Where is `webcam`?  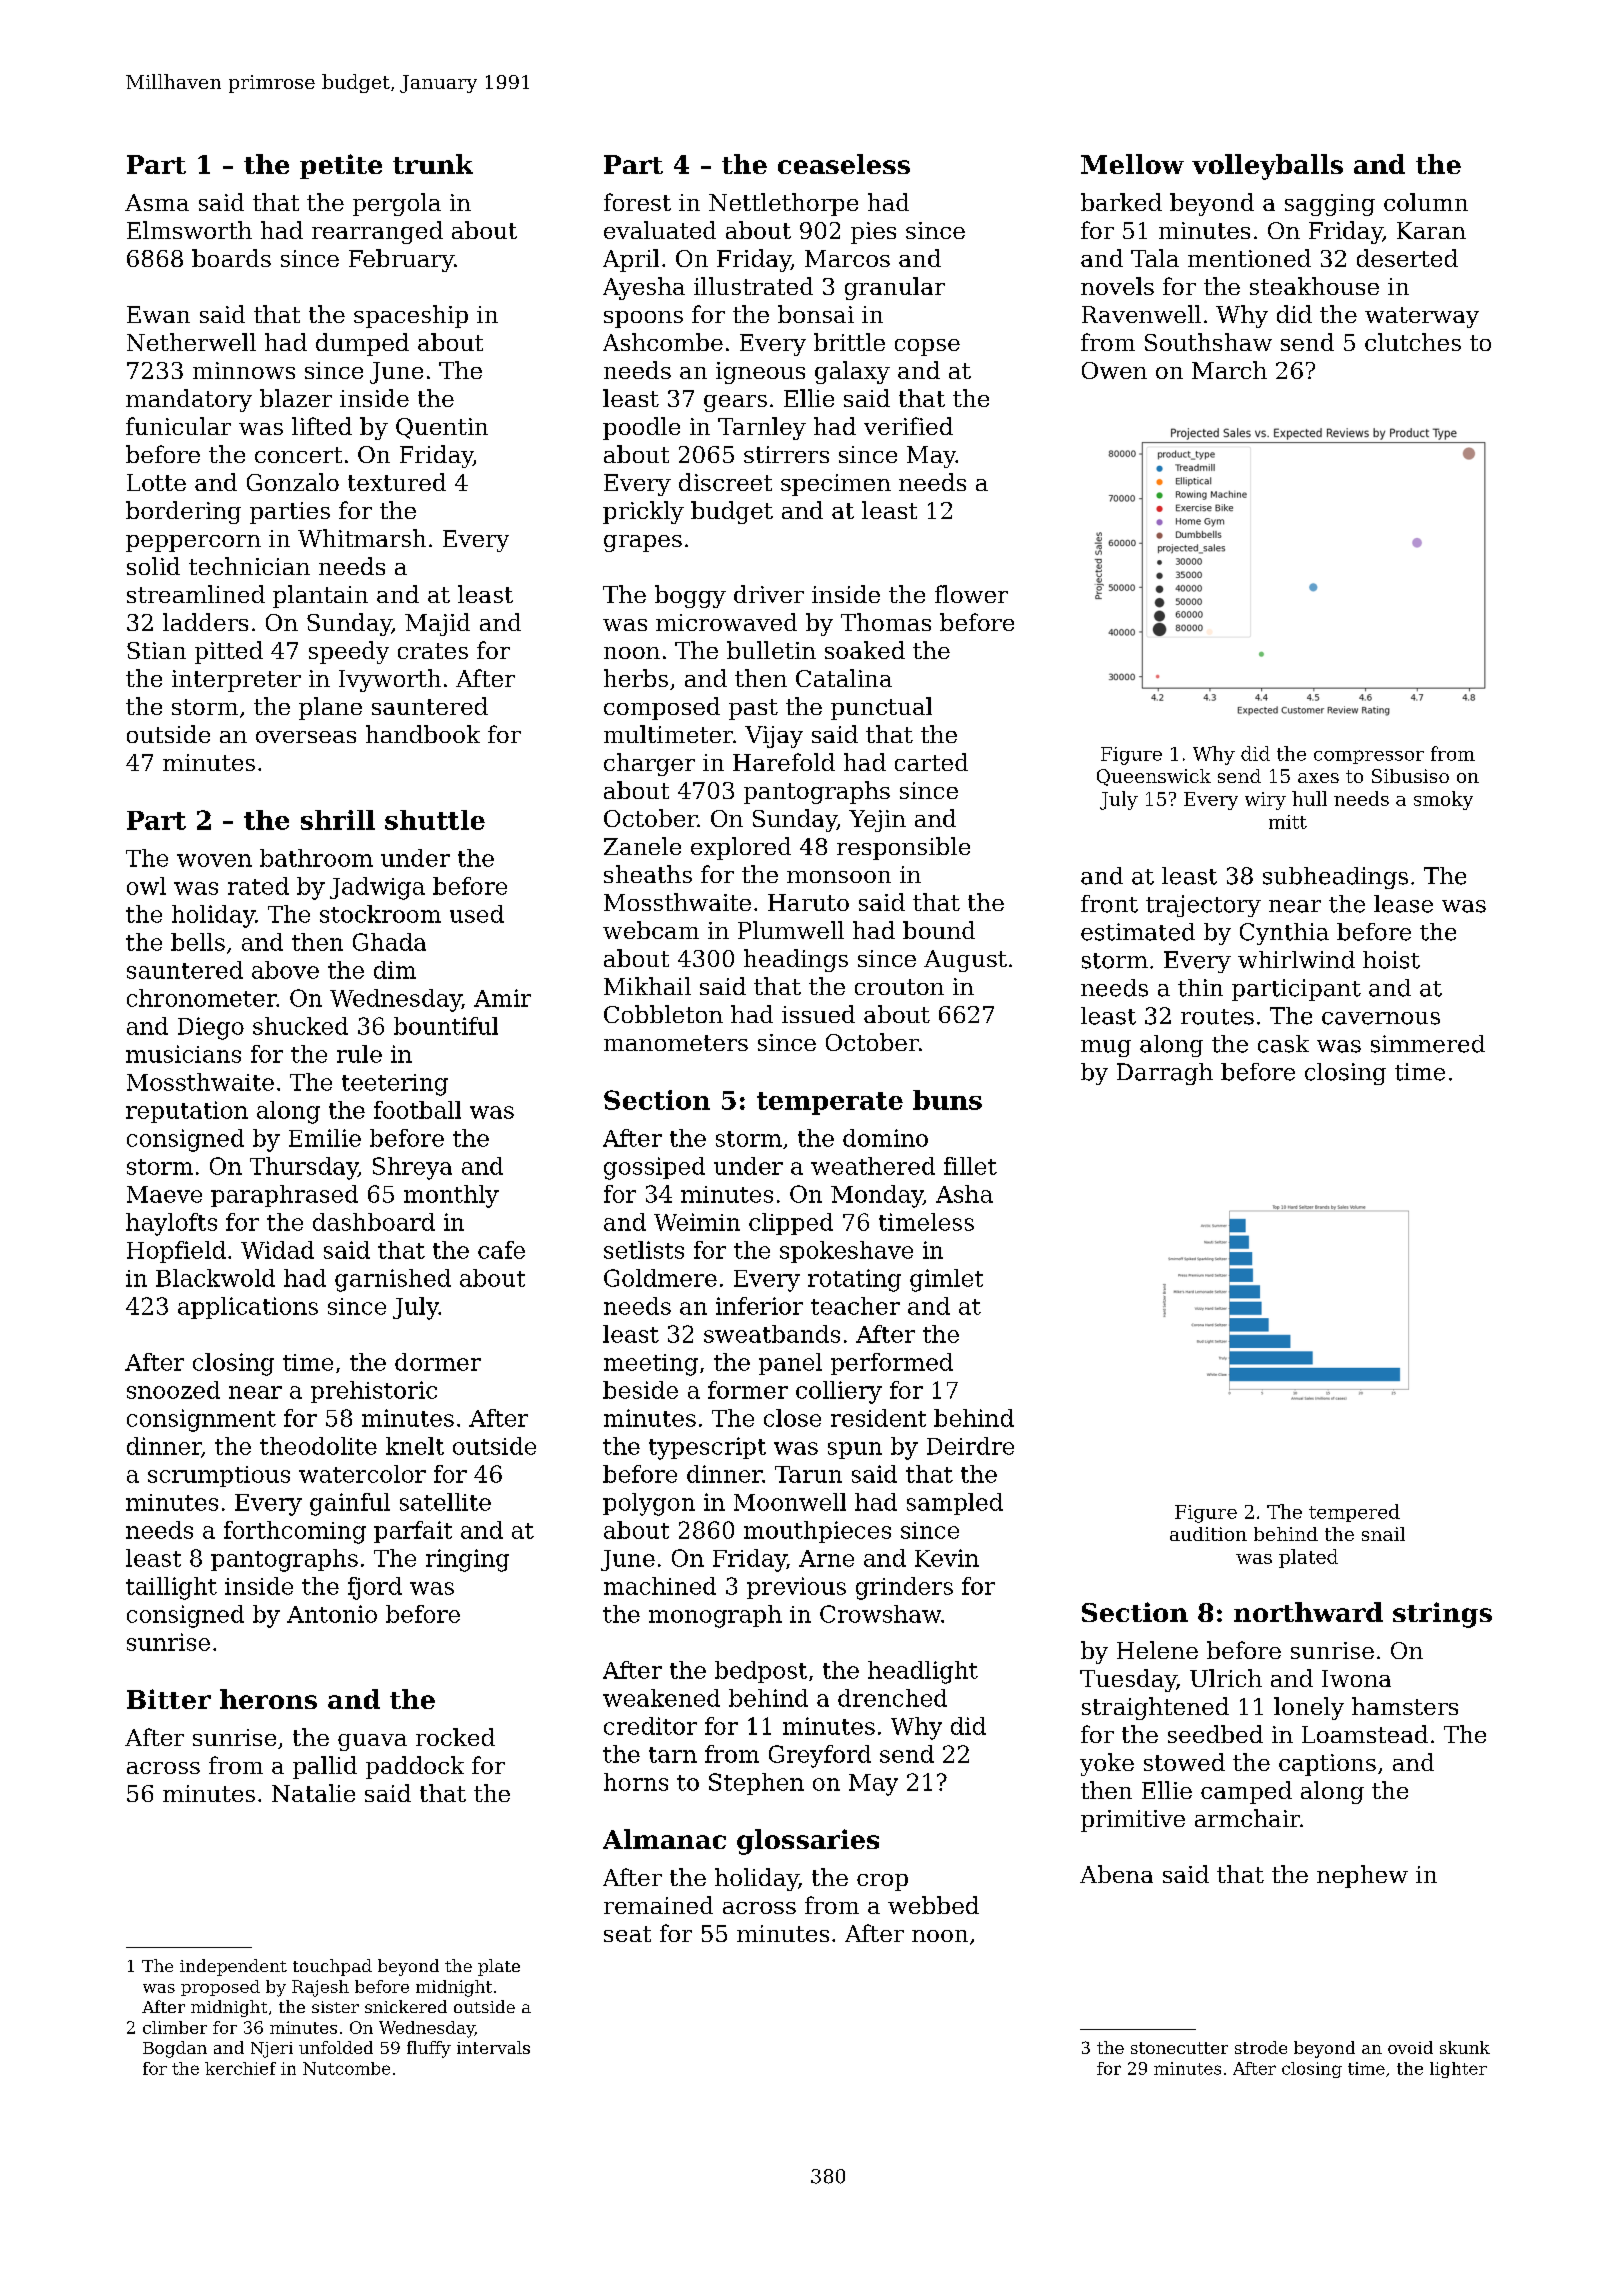
webcam is located at coordinates (651, 930).
